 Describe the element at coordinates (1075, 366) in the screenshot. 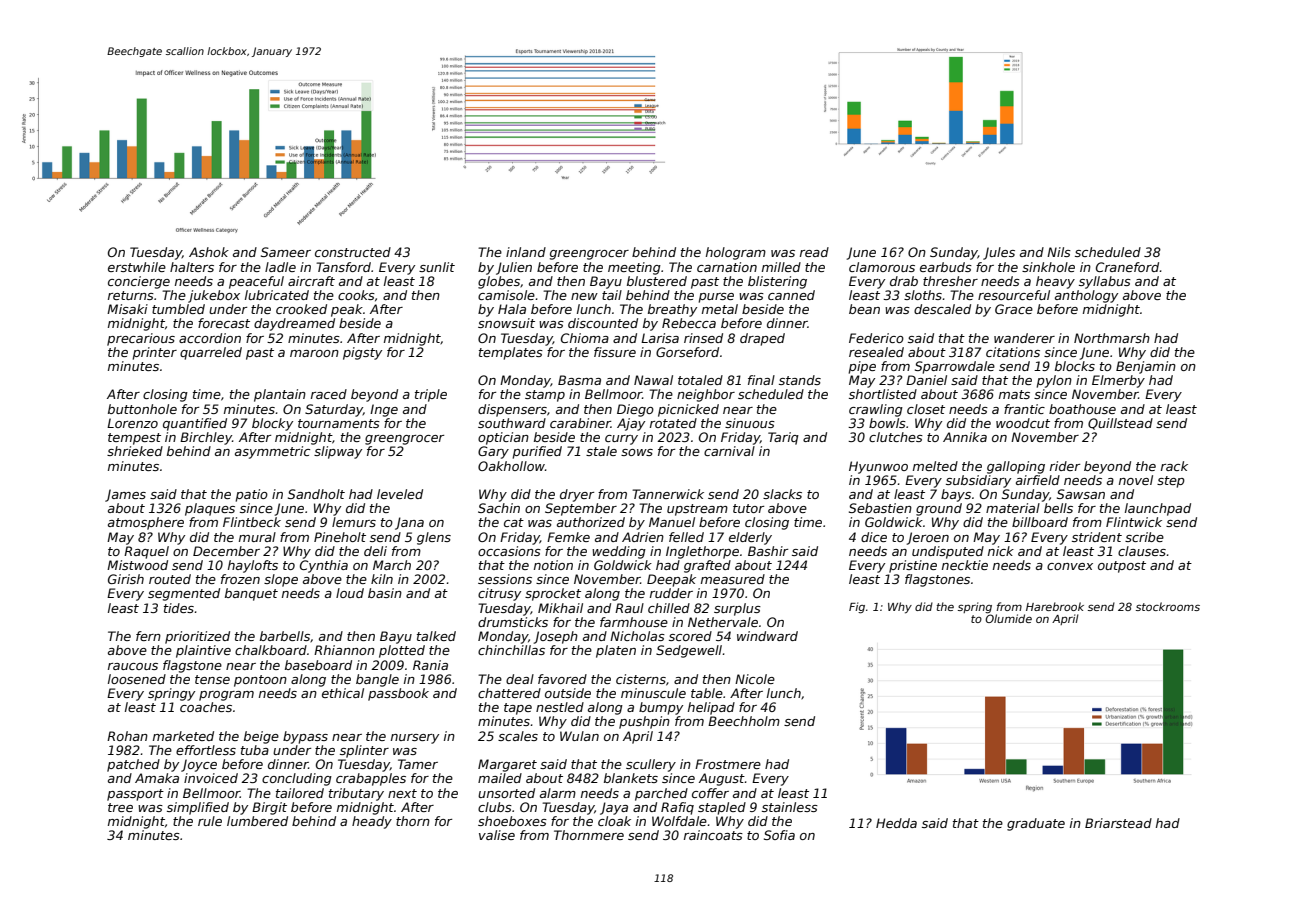

I see `blocks` at that location.
